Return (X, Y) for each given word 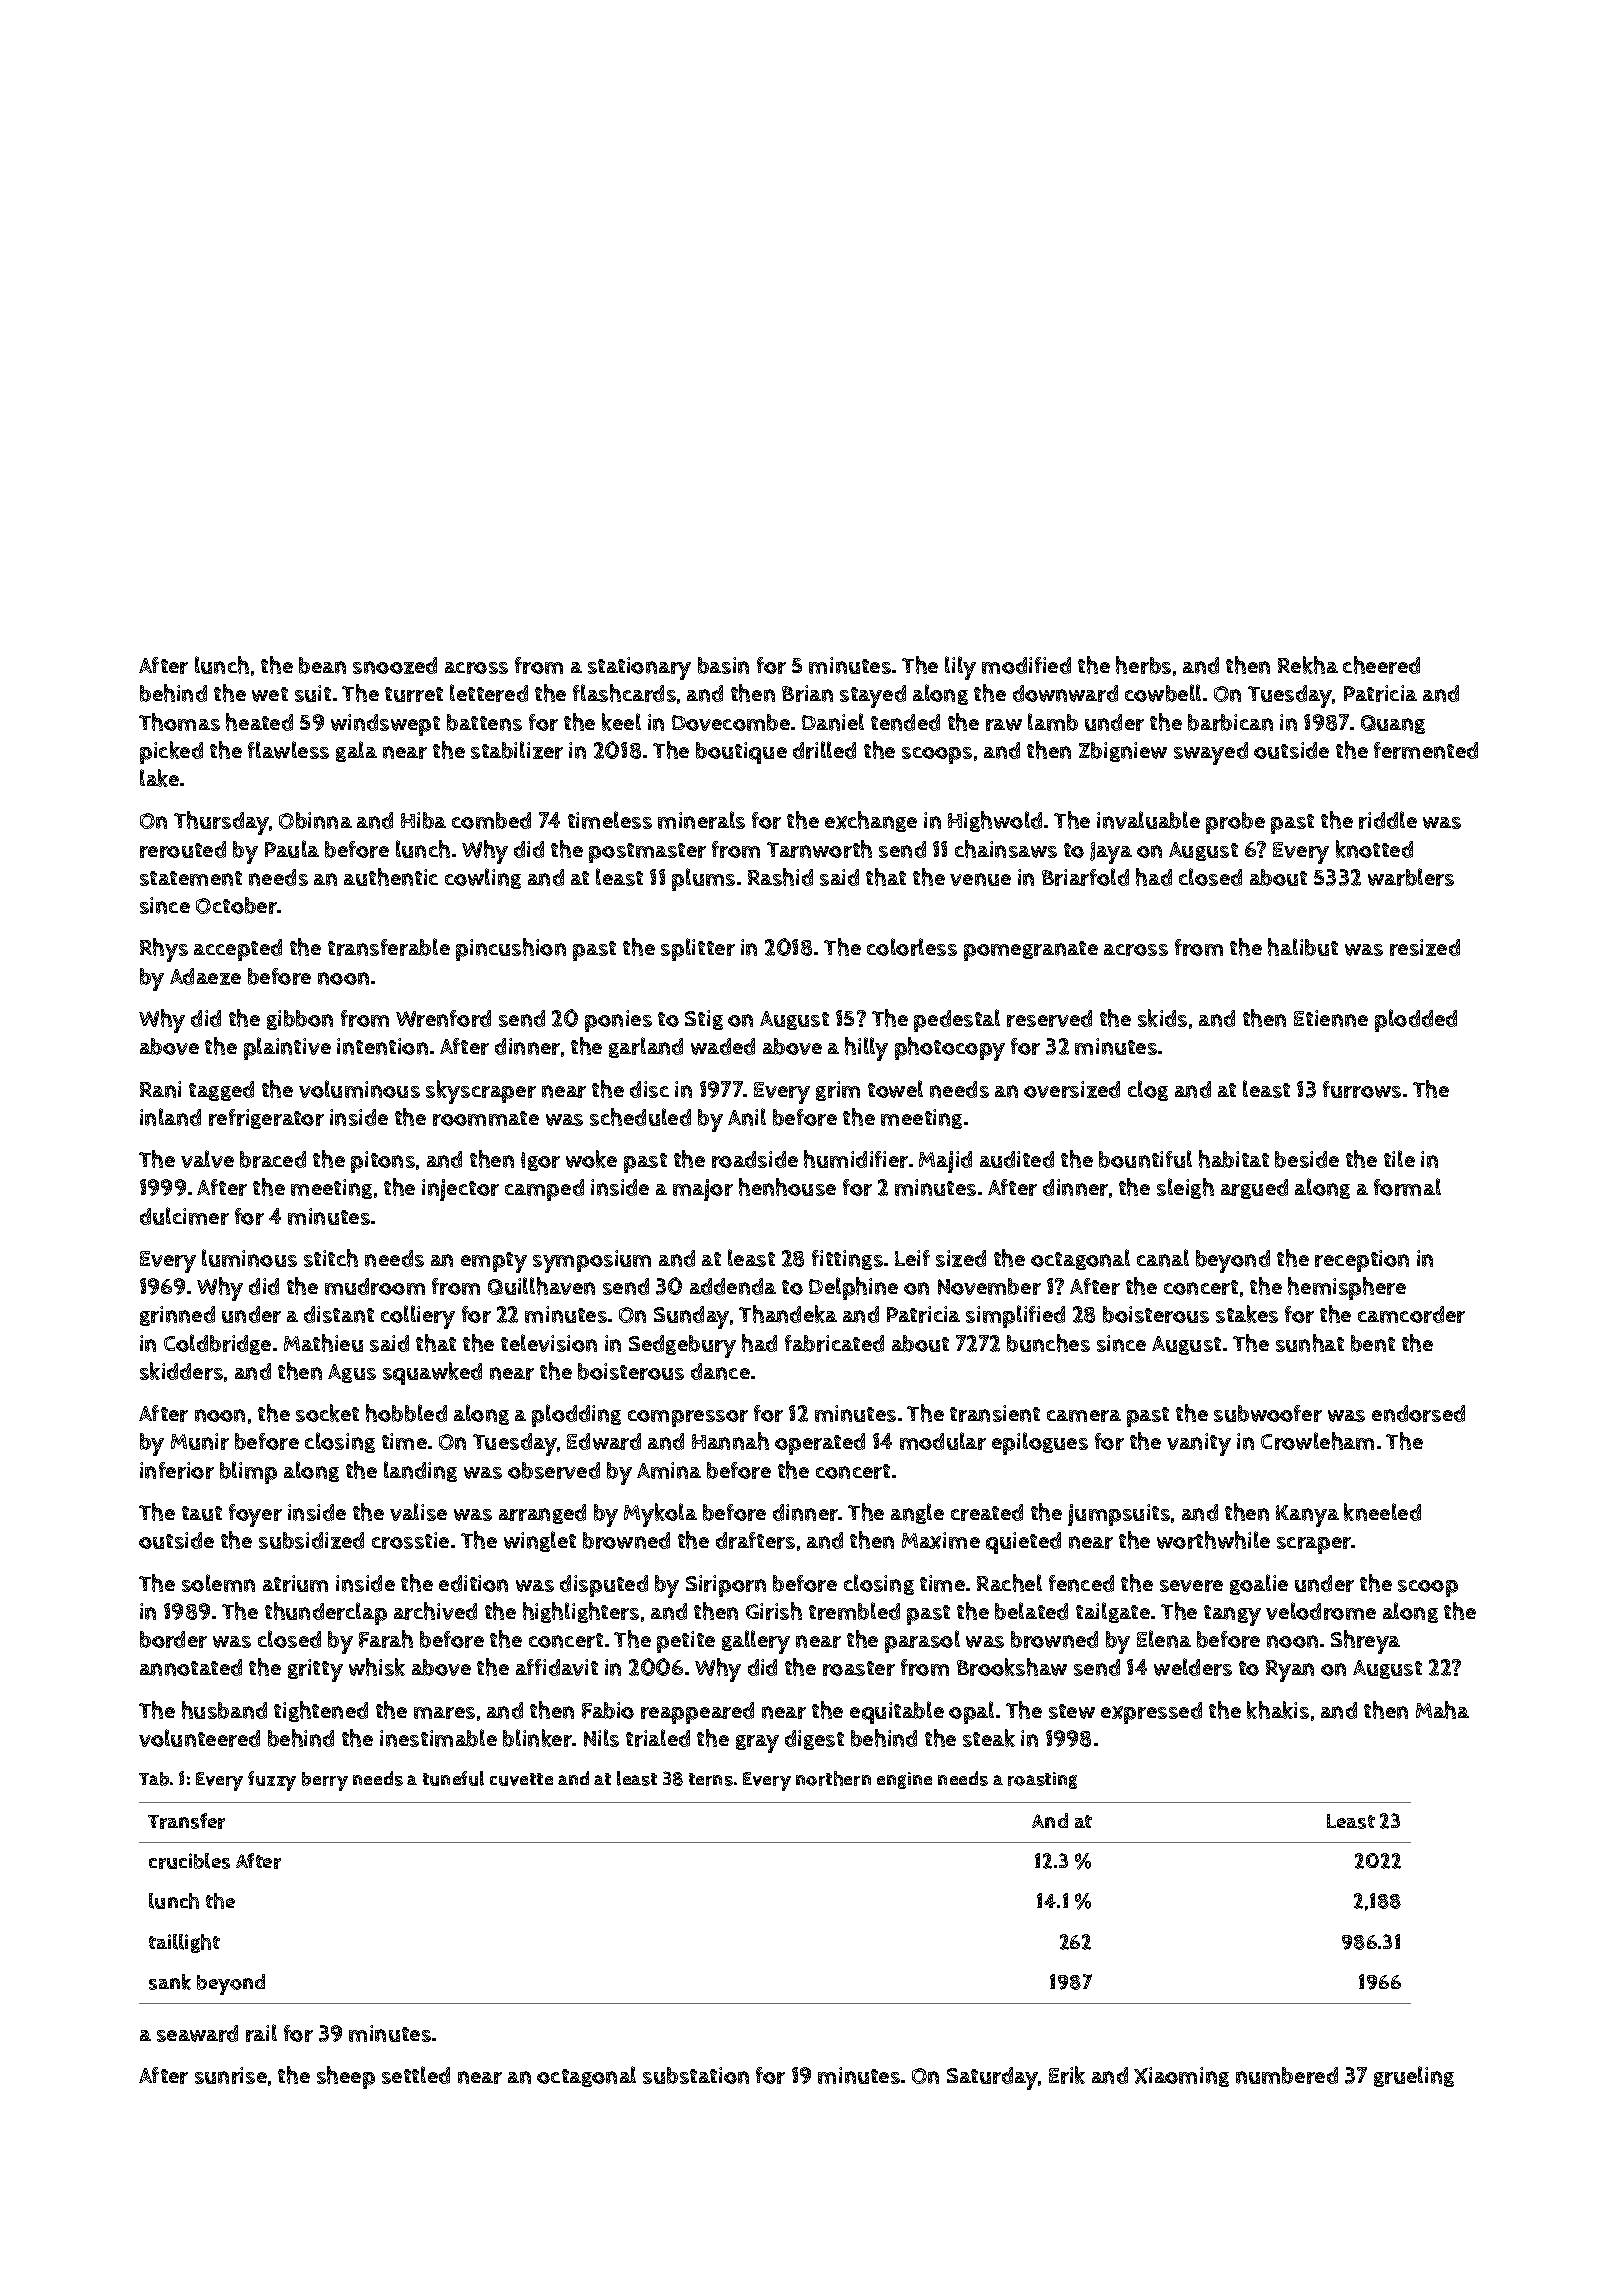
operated (820, 1444)
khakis (1278, 1710)
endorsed (1418, 1413)
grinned (177, 1316)
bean (322, 665)
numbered (1287, 2075)
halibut (1303, 947)
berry (325, 1781)
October (236, 905)
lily (960, 668)
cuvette (521, 1779)
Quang (1393, 724)
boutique (741, 753)
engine (904, 1780)
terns (711, 1779)
